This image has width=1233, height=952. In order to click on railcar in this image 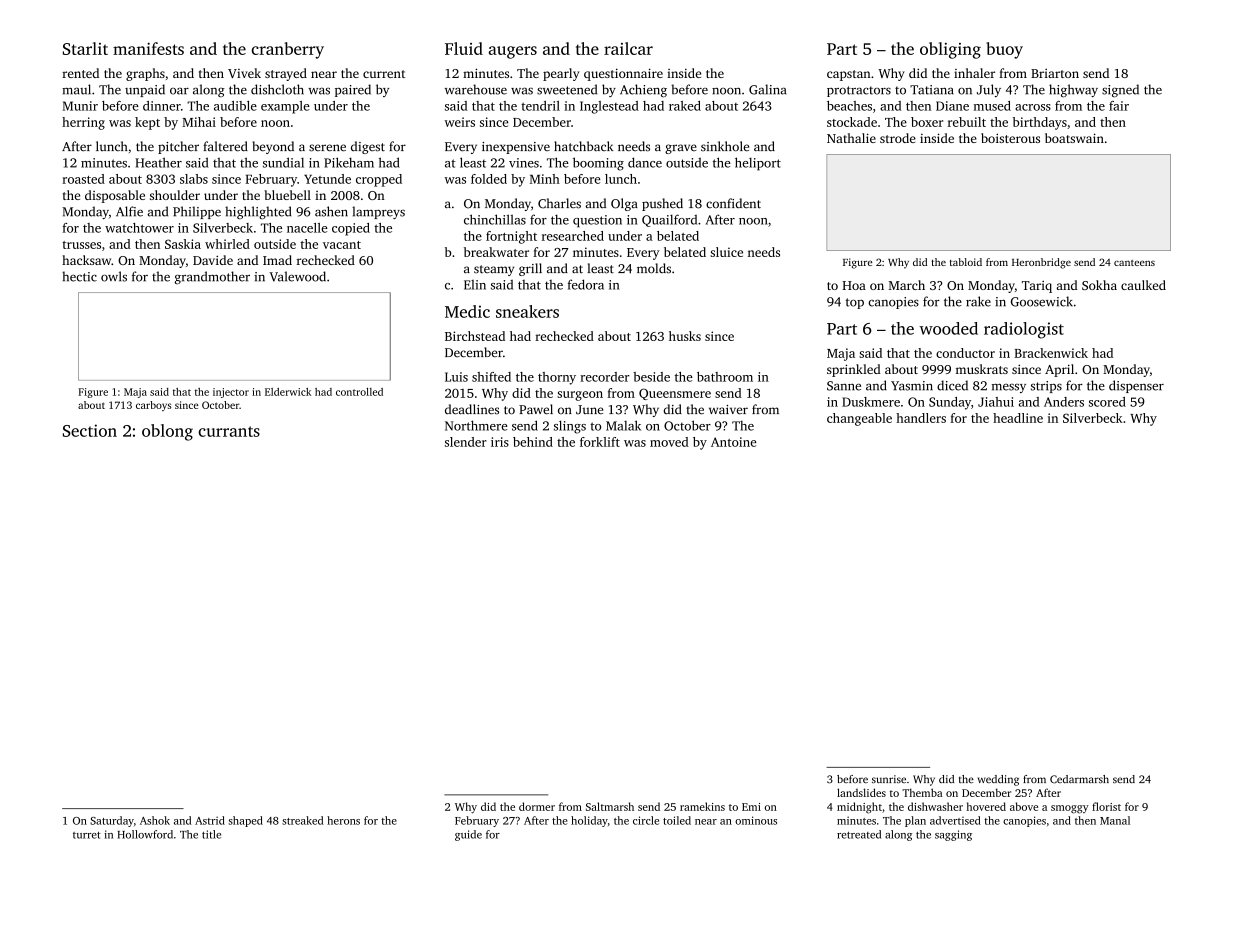, I will do `click(628, 48)`.
